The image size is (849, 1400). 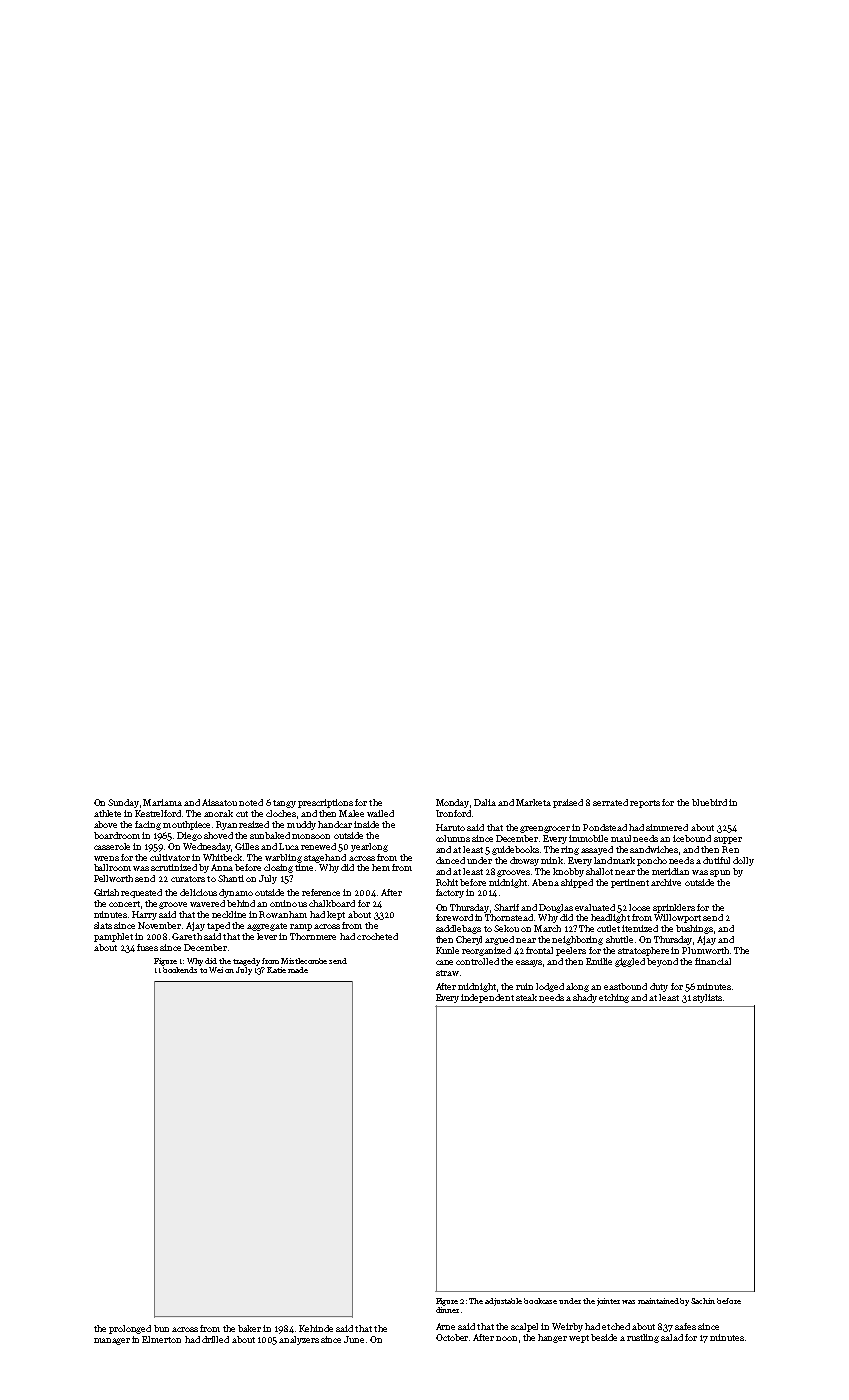 I want to click on Kunle, so click(x=447, y=950).
